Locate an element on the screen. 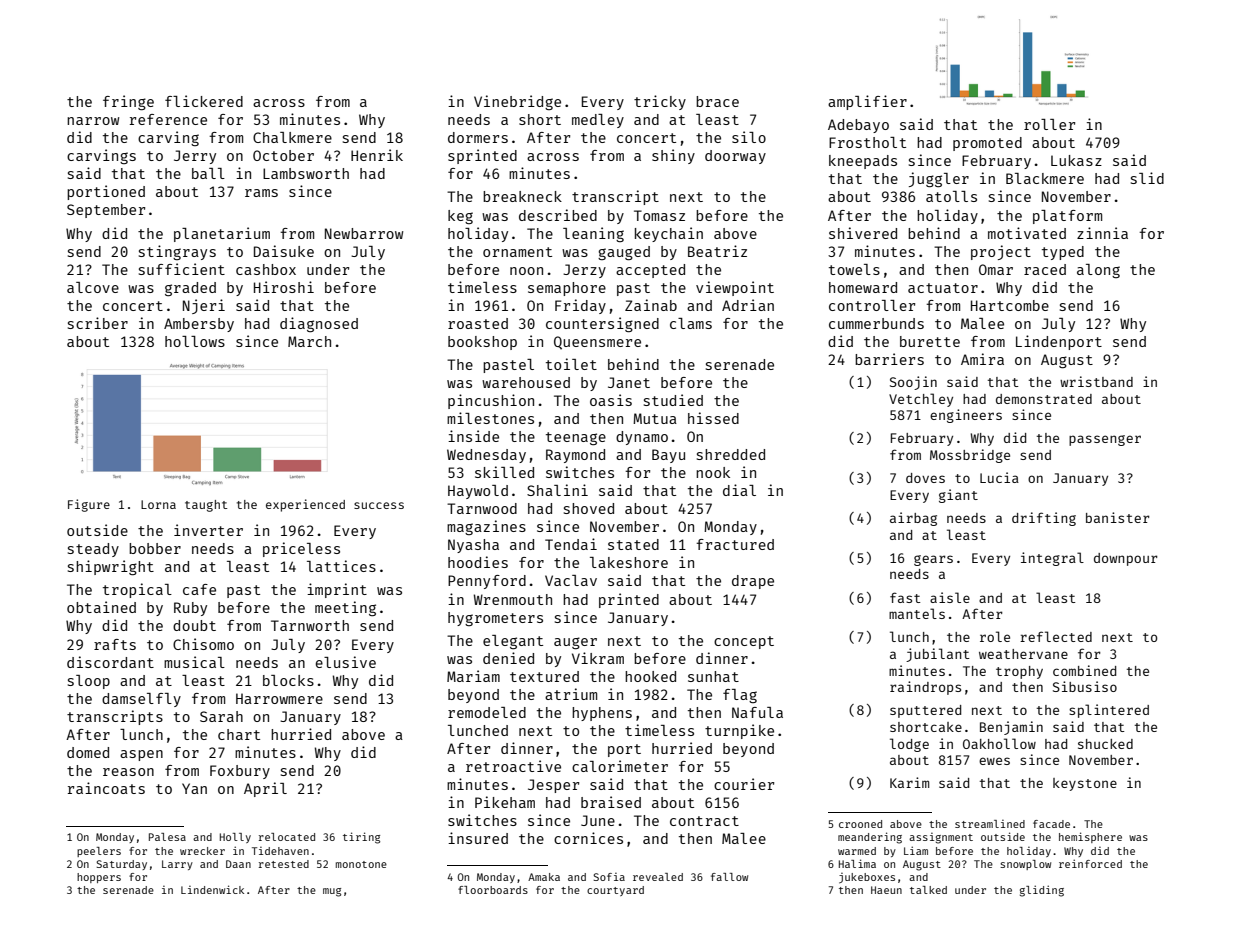 The height and width of the screenshot is (952, 1233). amplifier is located at coordinates (867, 102).
